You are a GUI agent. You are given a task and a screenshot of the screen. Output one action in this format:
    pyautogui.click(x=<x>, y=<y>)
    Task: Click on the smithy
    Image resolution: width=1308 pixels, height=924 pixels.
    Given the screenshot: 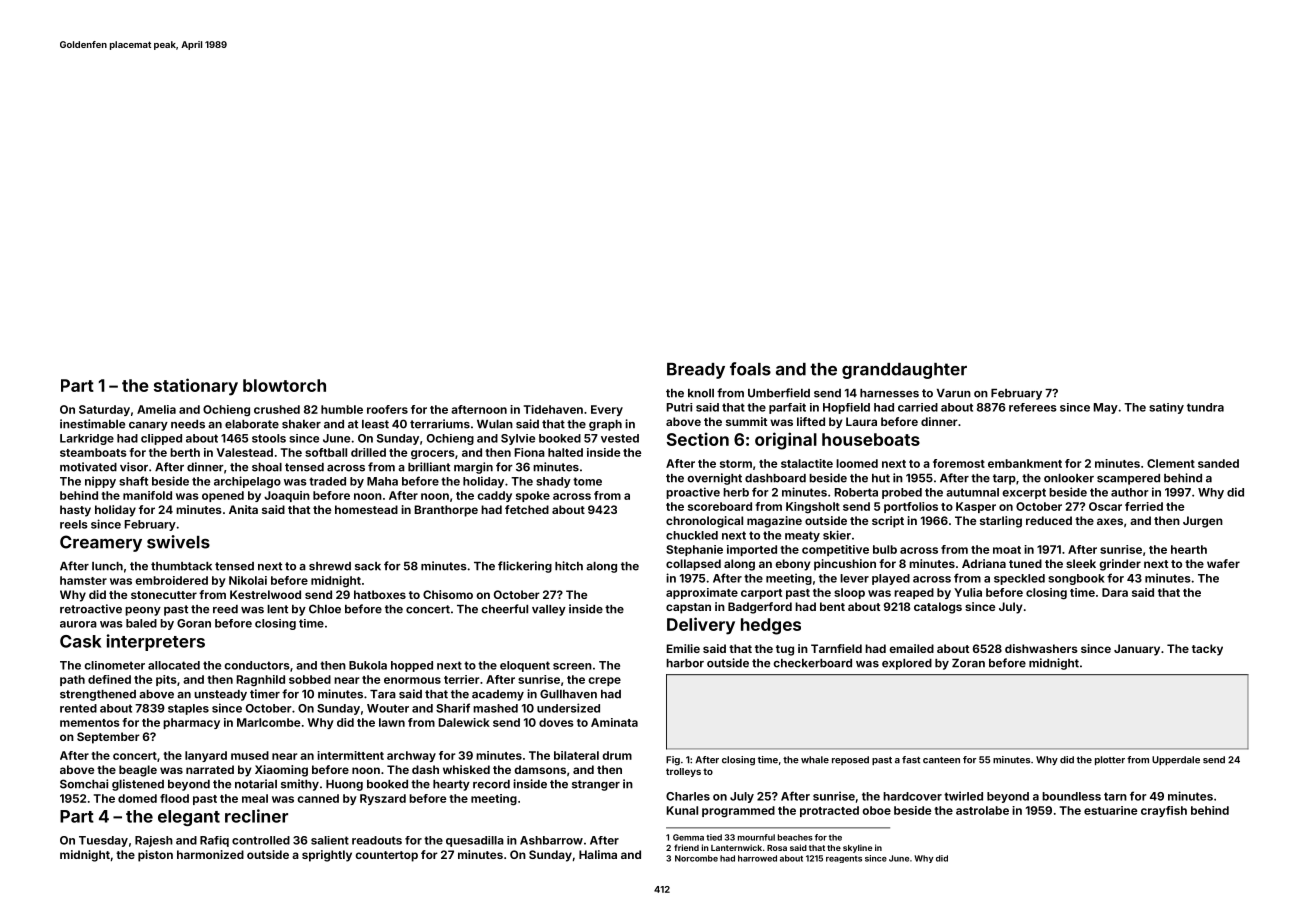 What is the action you would take?
    pyautogui.click(x=300, y=785)
